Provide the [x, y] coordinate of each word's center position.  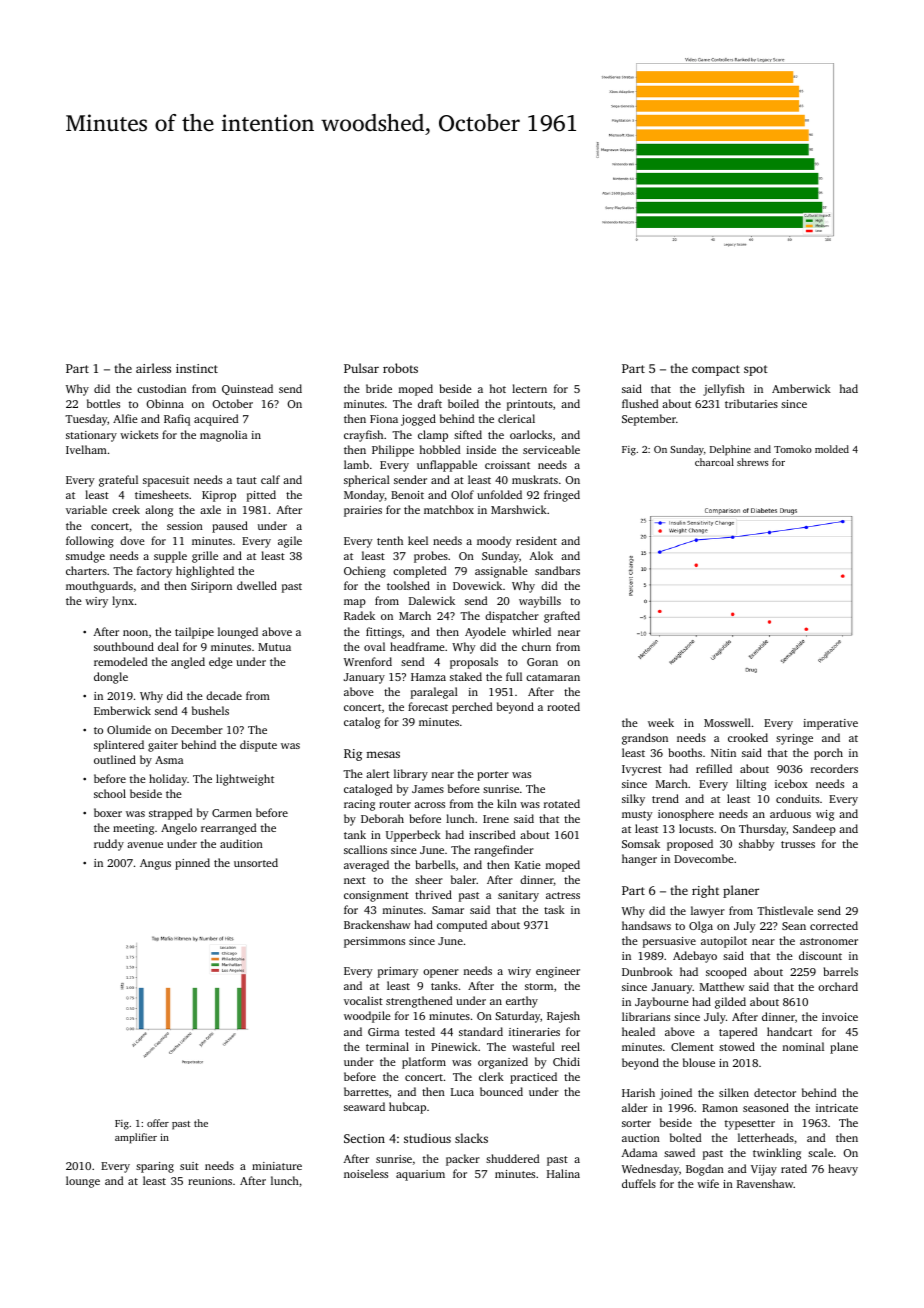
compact [716, 370]
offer [158, 1123]
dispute [258, 746]
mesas [383, 754]
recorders [834, 768]
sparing [155, 1167]
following [90, 542]
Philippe [393, 451]
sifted [468, 434]
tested [420, 1031]
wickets [139, 434]
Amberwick [801, 388]
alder [635, 1107]
